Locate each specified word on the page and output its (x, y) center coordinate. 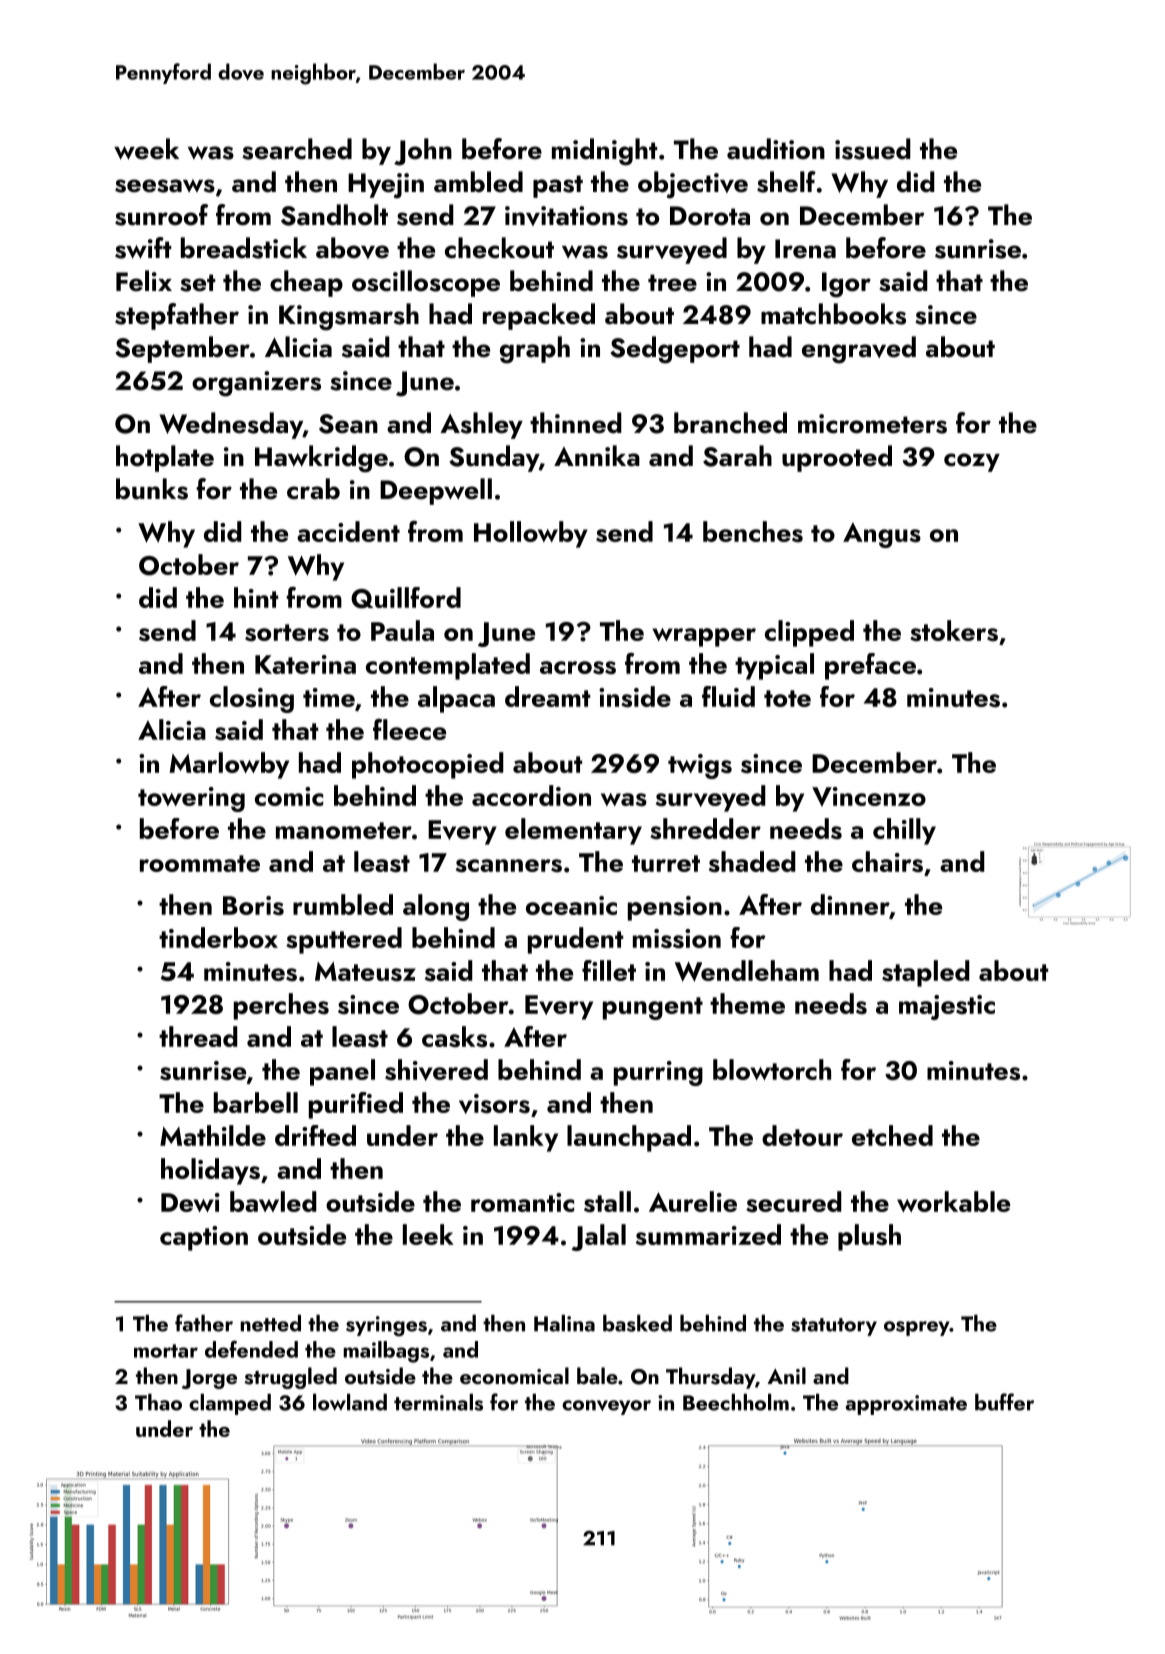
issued (873, 149)
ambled (478, 182)
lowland (350, 1402)
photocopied (428, 765)
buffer (1004, 1402)
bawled (273, 1201)
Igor (846, 285)
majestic (947, 1007)
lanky (526, 1138)
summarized (708, 1234)
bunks (152, 489)
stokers (954, 630)
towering (191, 799)
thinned (576, 423)
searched (297, 149)
